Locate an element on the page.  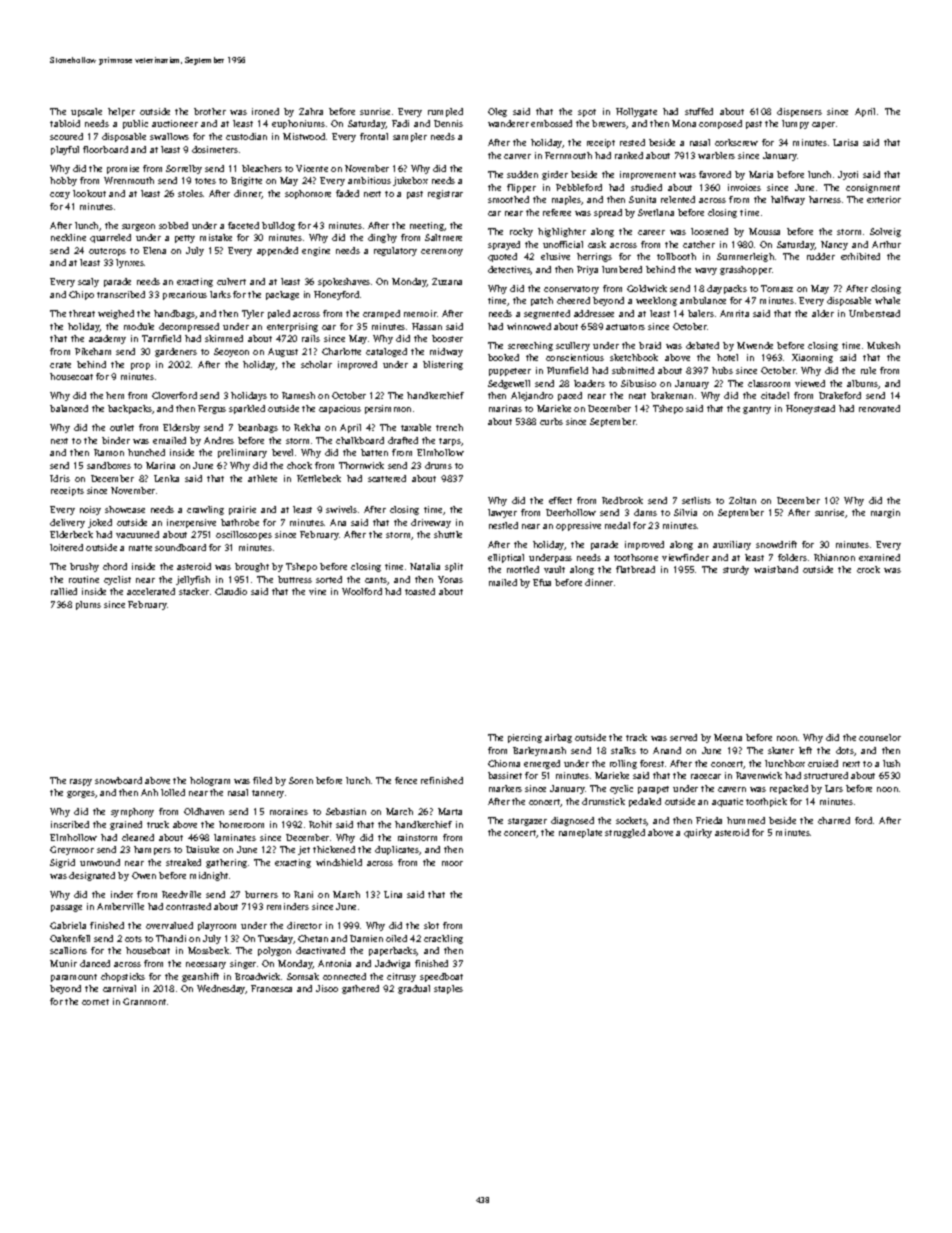
dinghy is located at coordinates (382, 238).
